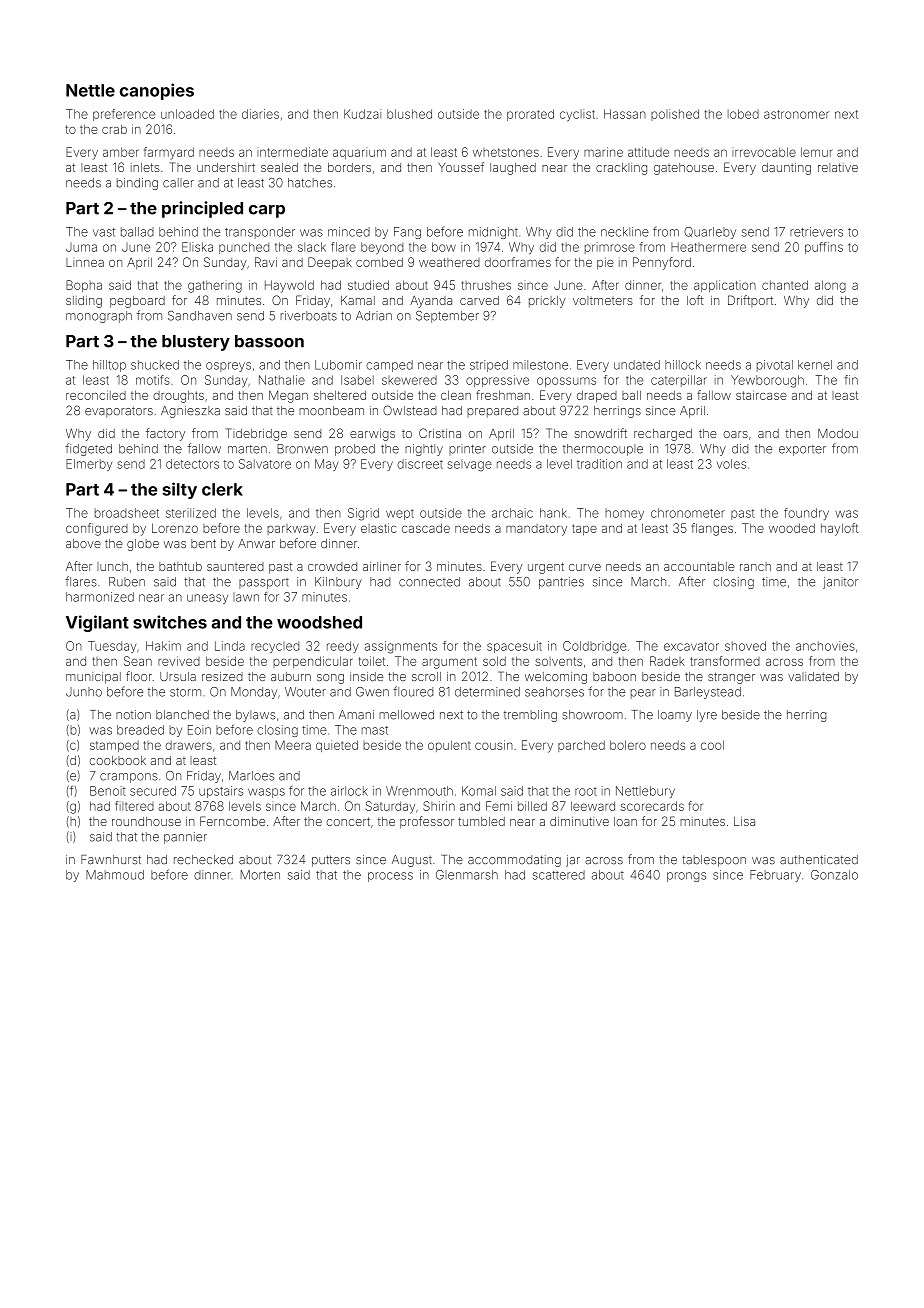 The width and height of the image is (924, 1308). Describe the element at coordinates (577, 115) in the image. I see `cyclist` at that location.
